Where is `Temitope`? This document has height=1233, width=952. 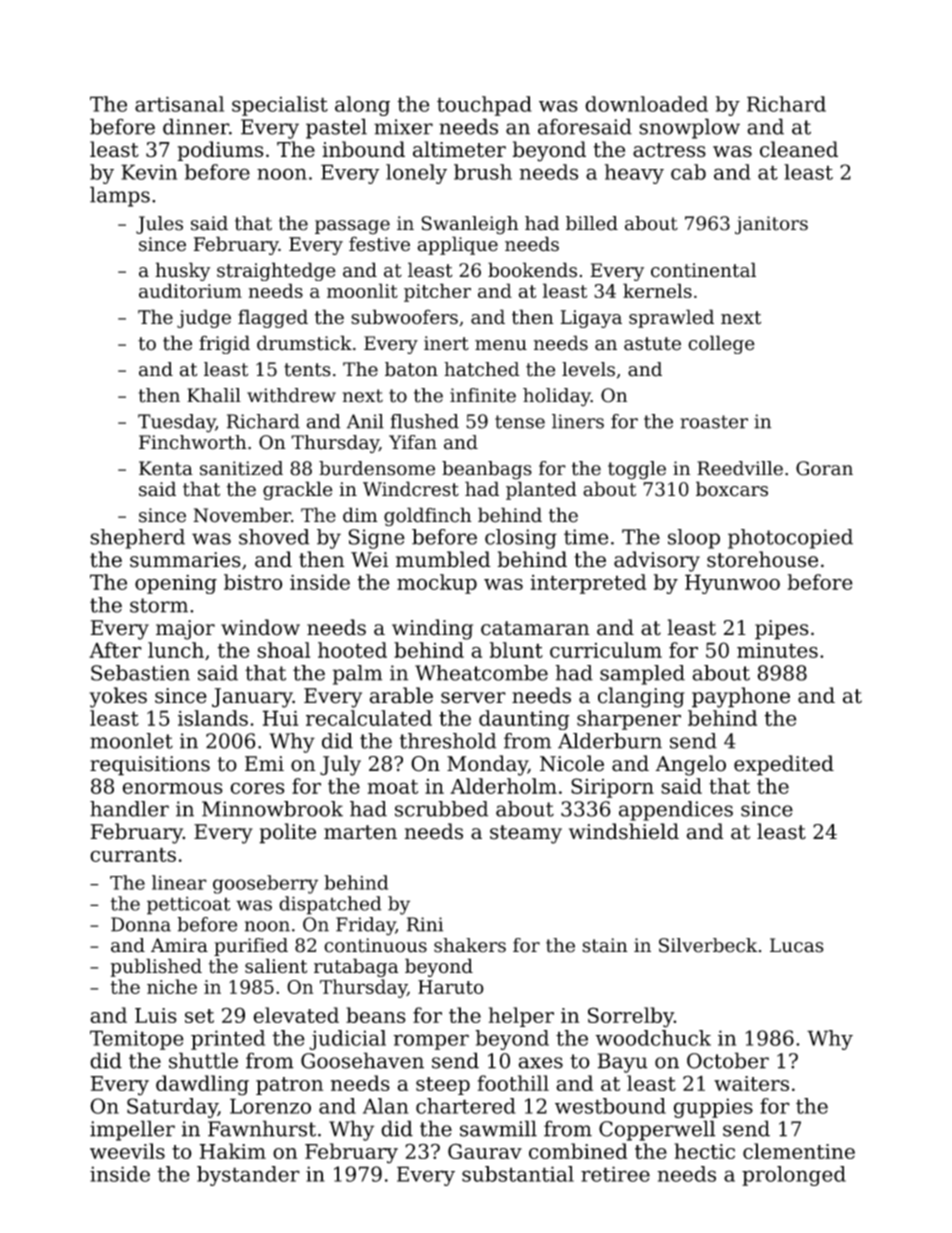
Temitope is located at coordinates (137, 1040).
